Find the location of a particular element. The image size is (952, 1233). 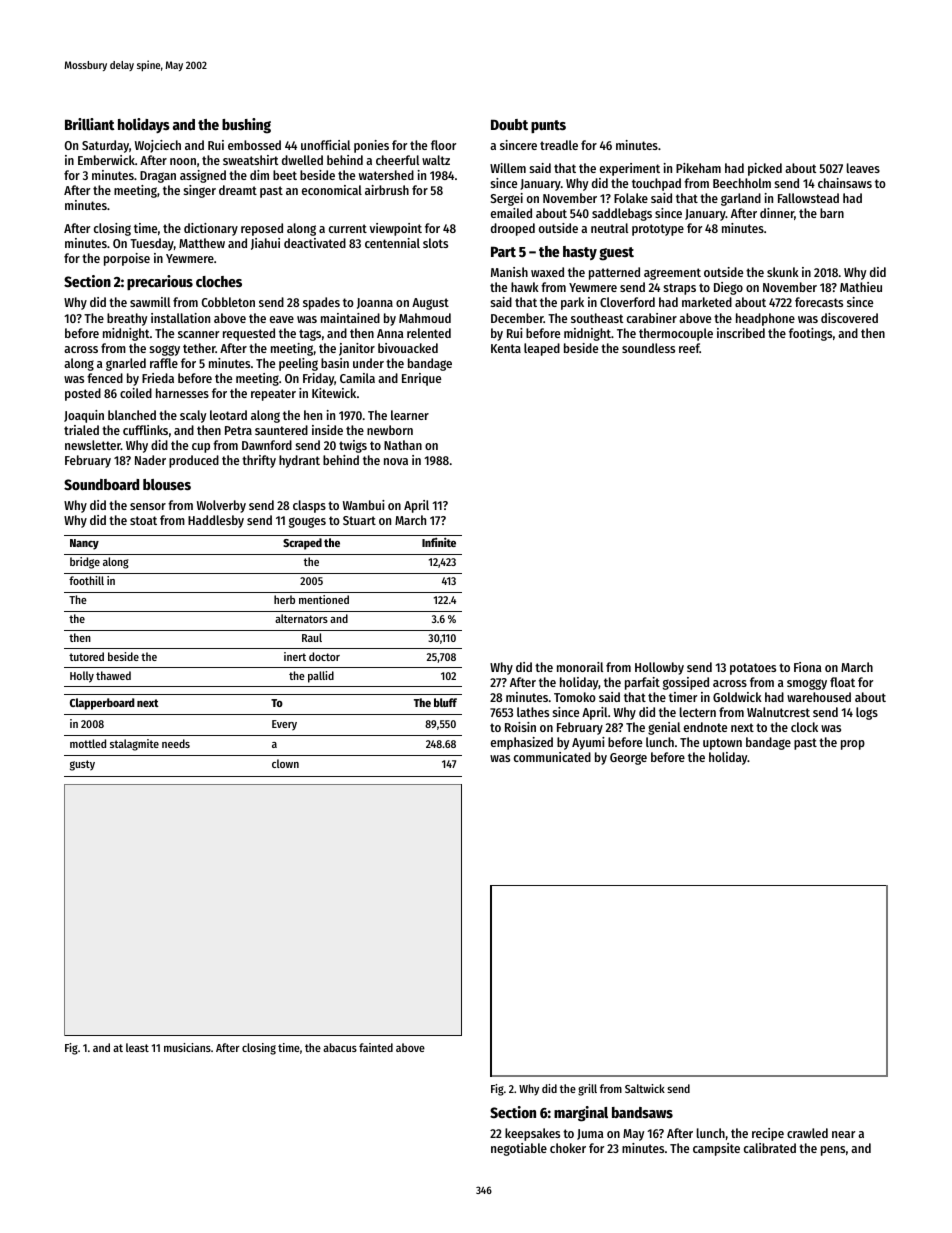

Fiona is located at coordinates (808, 667).
